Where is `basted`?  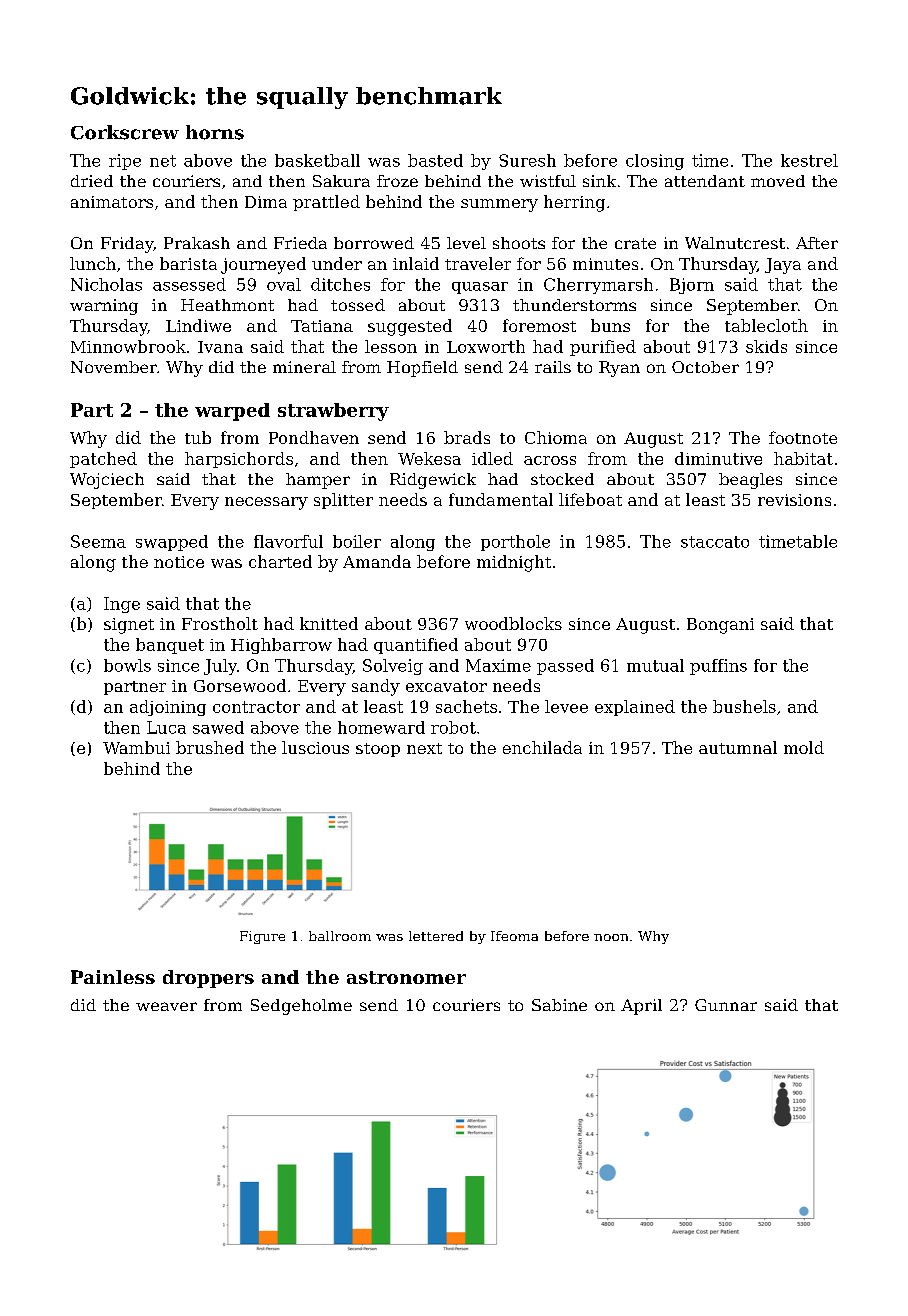 basted is located at coordinates (435, 160).
